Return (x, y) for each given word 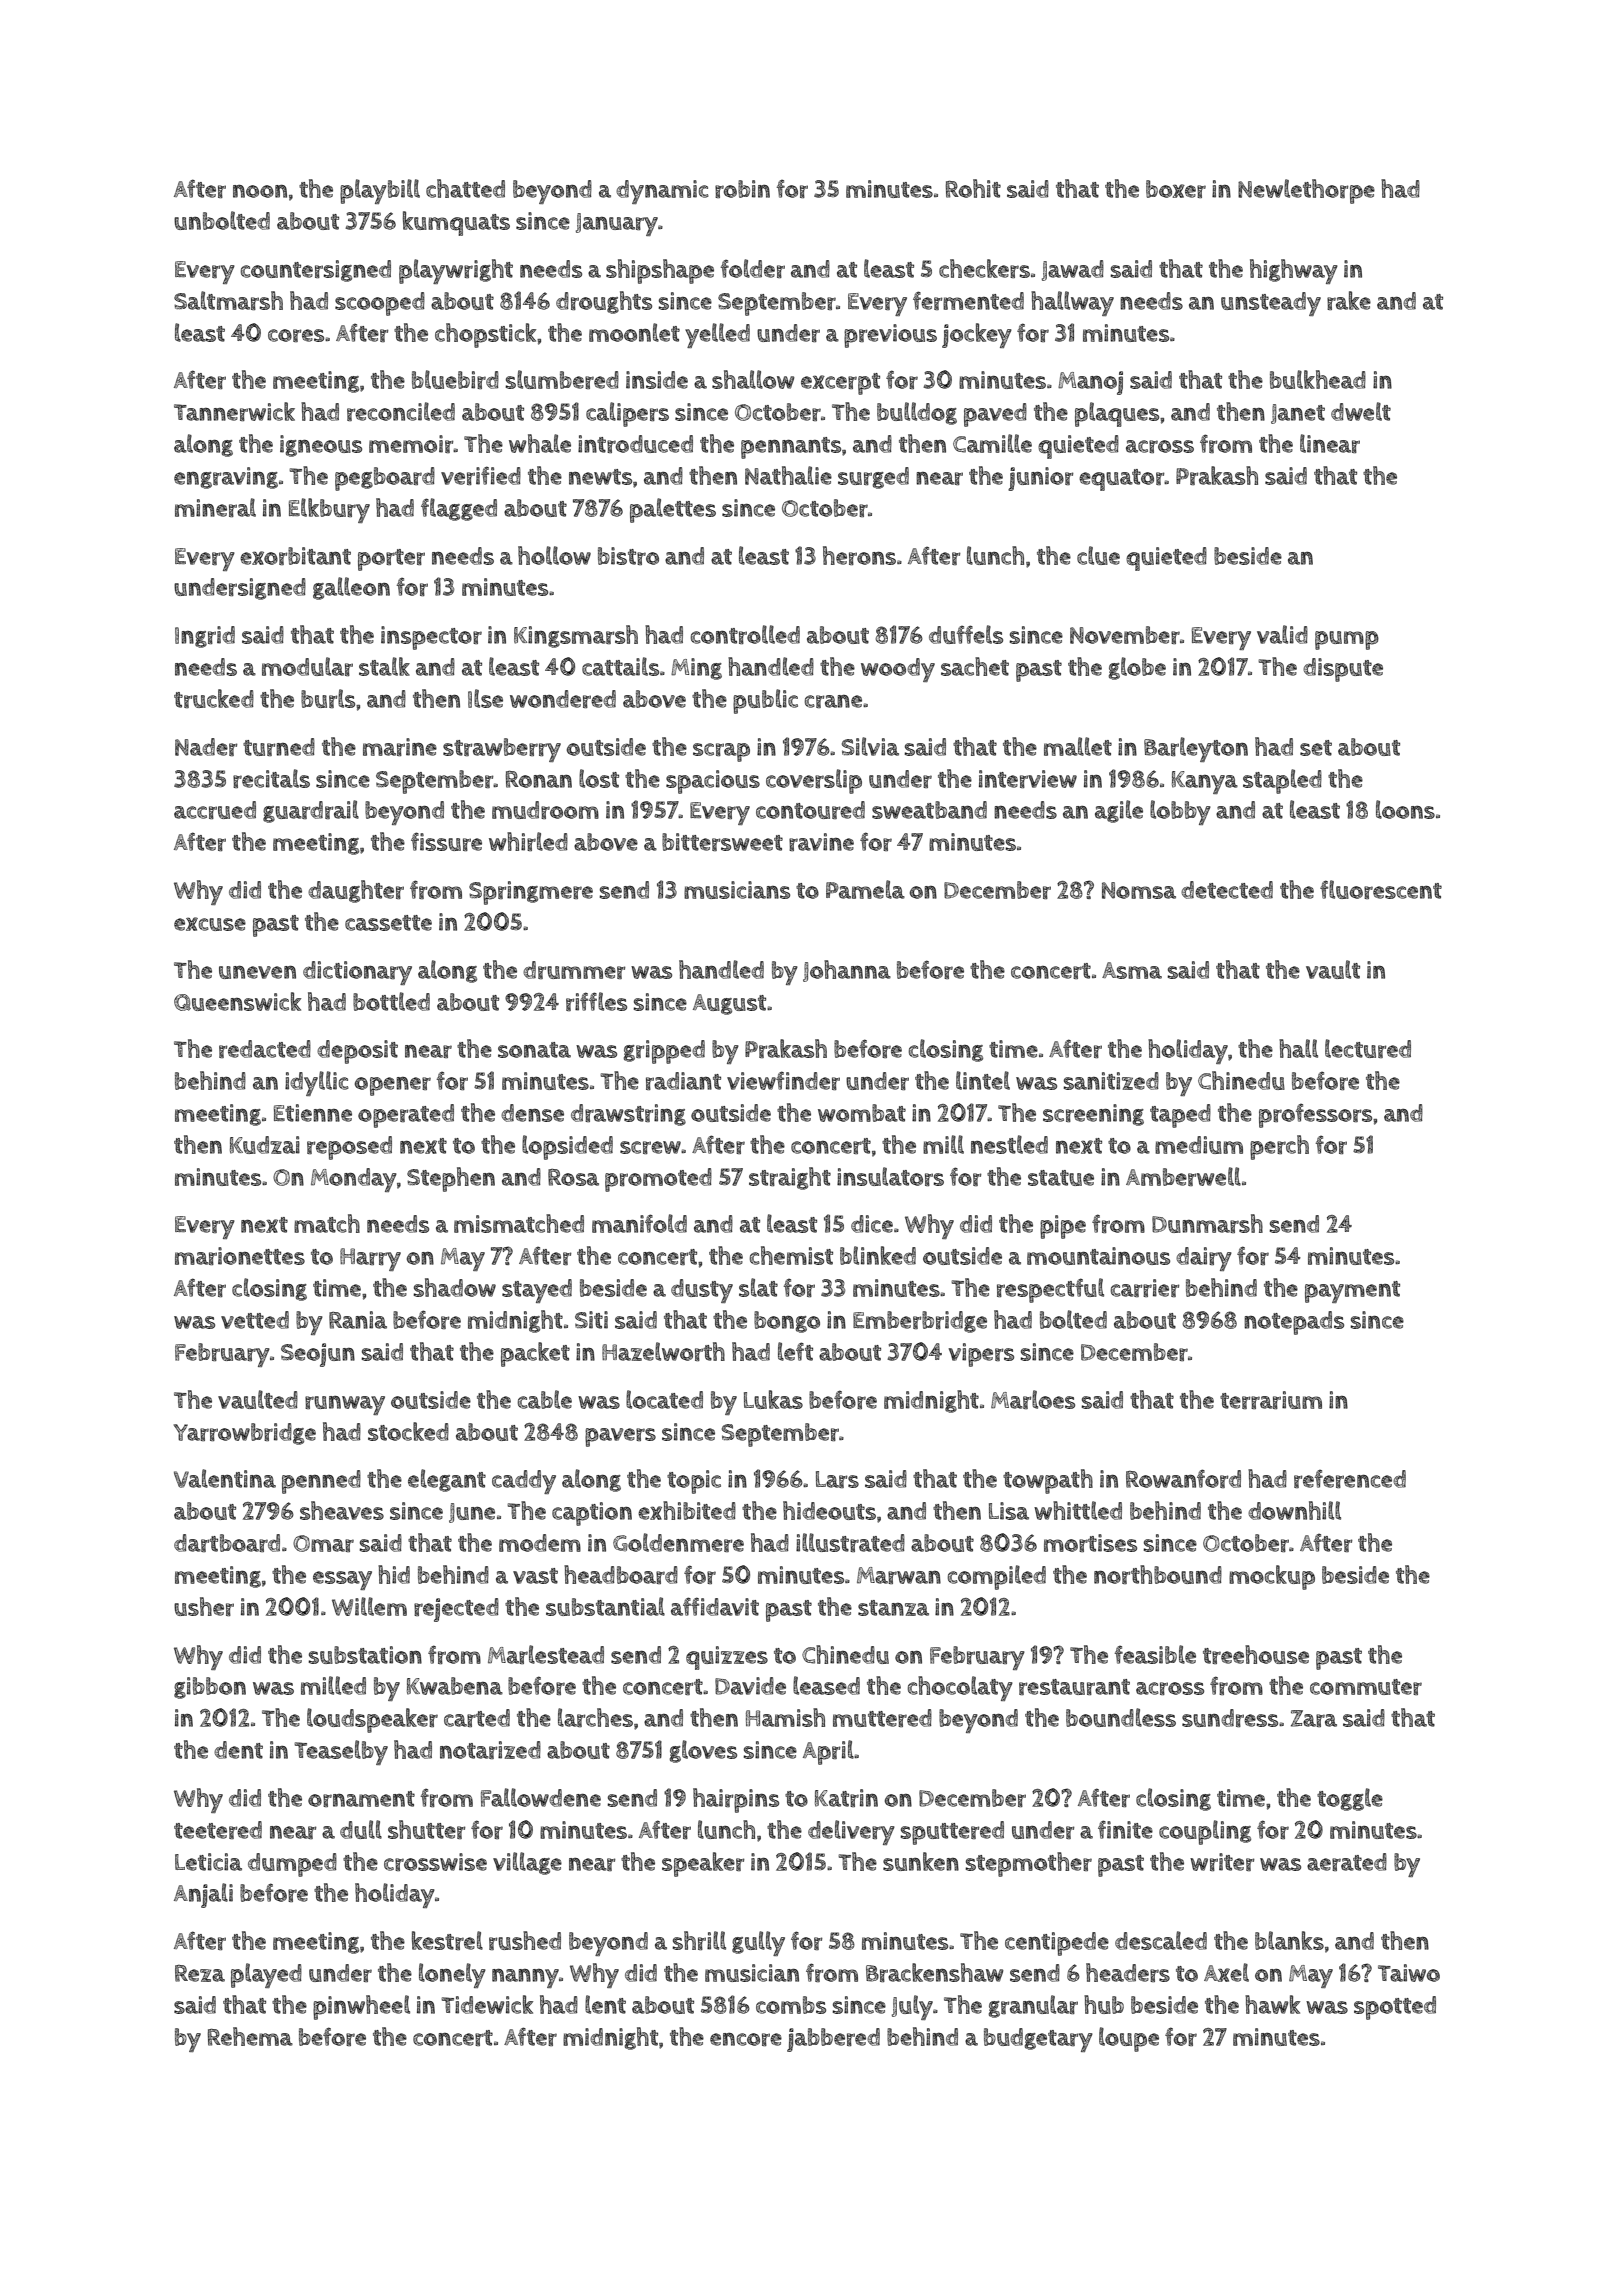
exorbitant (295, 556)
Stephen (451, 1179)
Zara (1314, 1718)
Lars (837, 1479)
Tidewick (487, 2004)
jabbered (833, 2040)
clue (1098, 555)
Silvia (870, 746)
